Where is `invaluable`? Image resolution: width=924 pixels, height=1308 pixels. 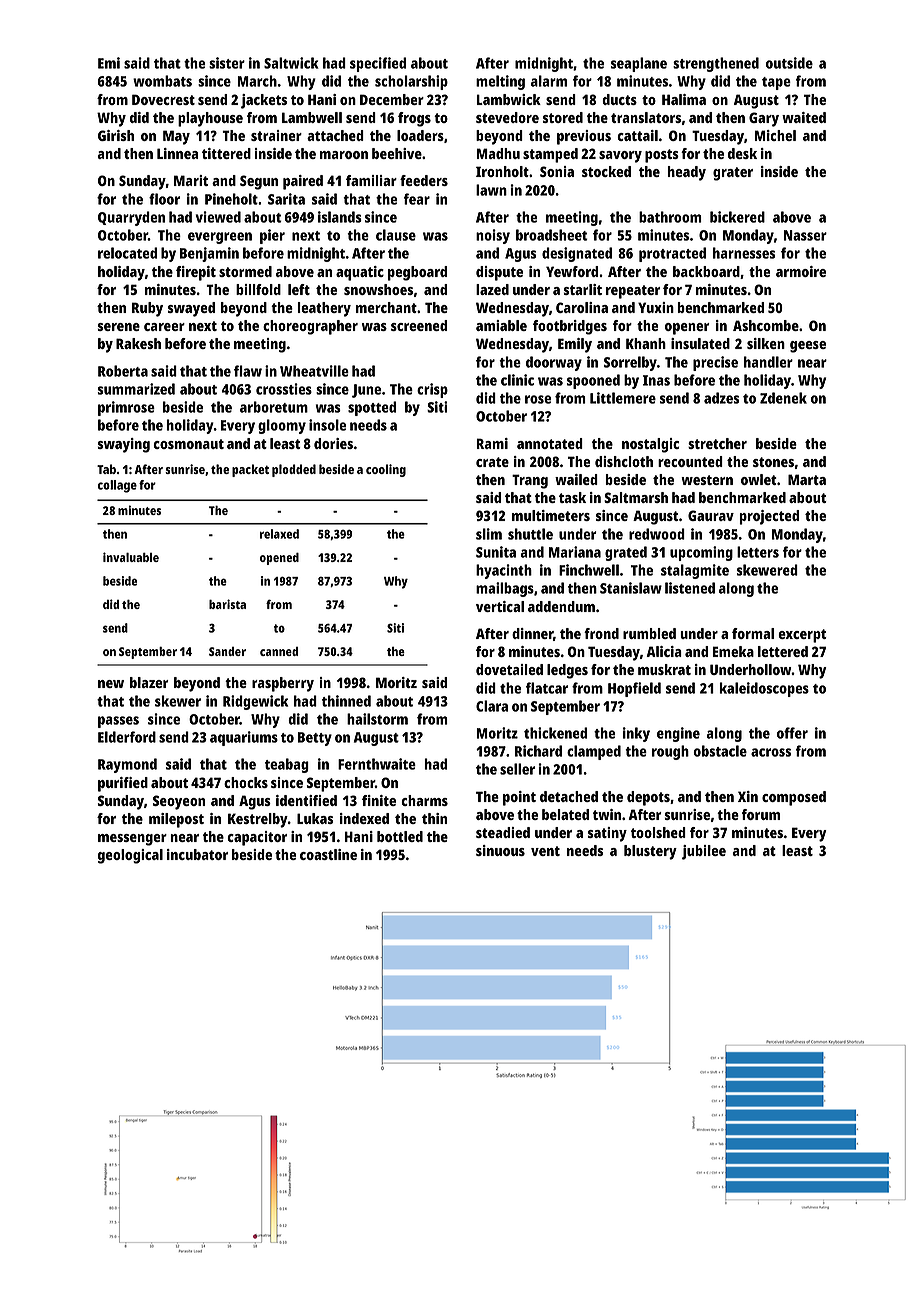 invaluable is located at coordinates (131, 557).
